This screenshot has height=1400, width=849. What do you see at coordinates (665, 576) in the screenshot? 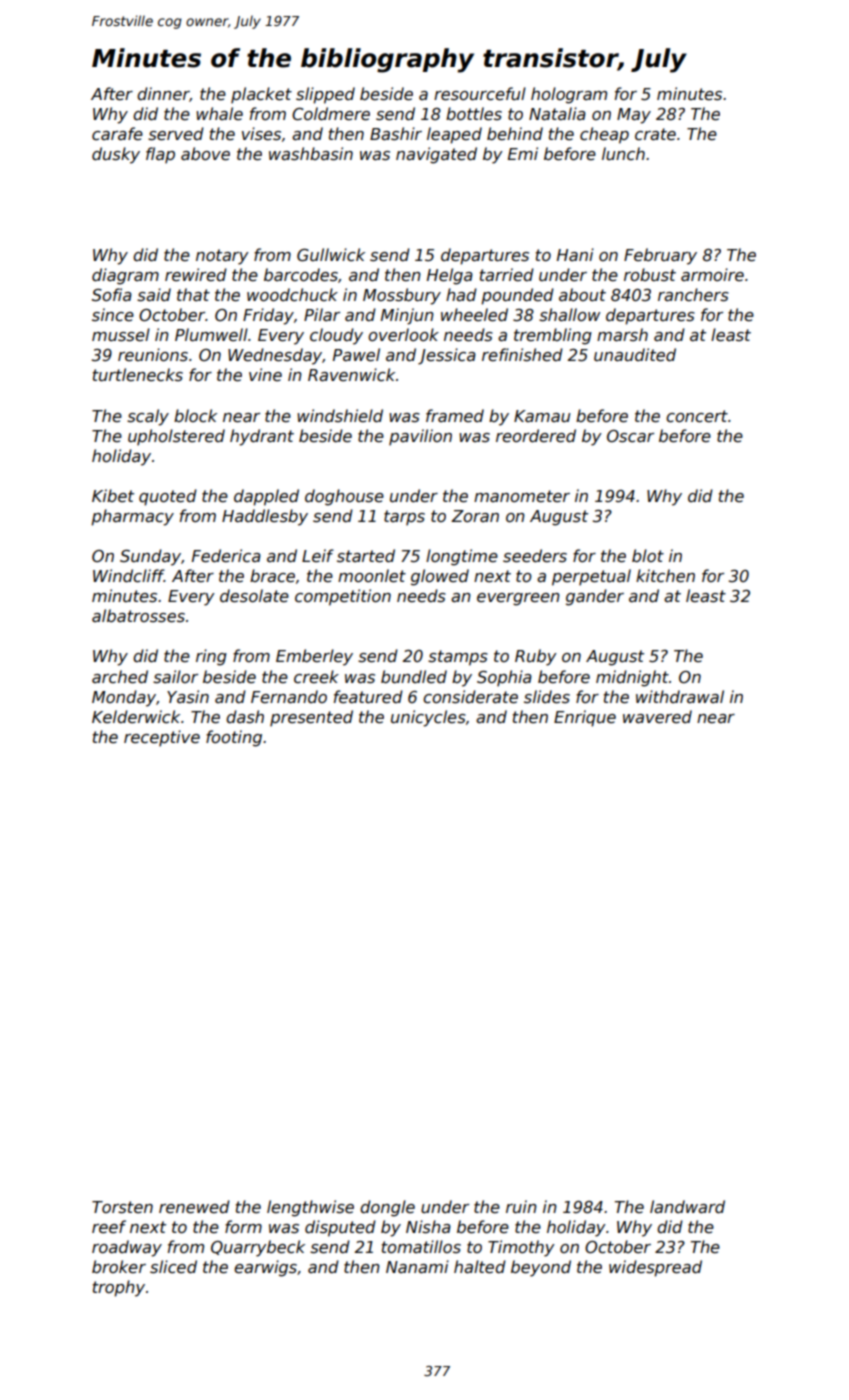
I see `kitchen` at bounding box center [665, 576].
